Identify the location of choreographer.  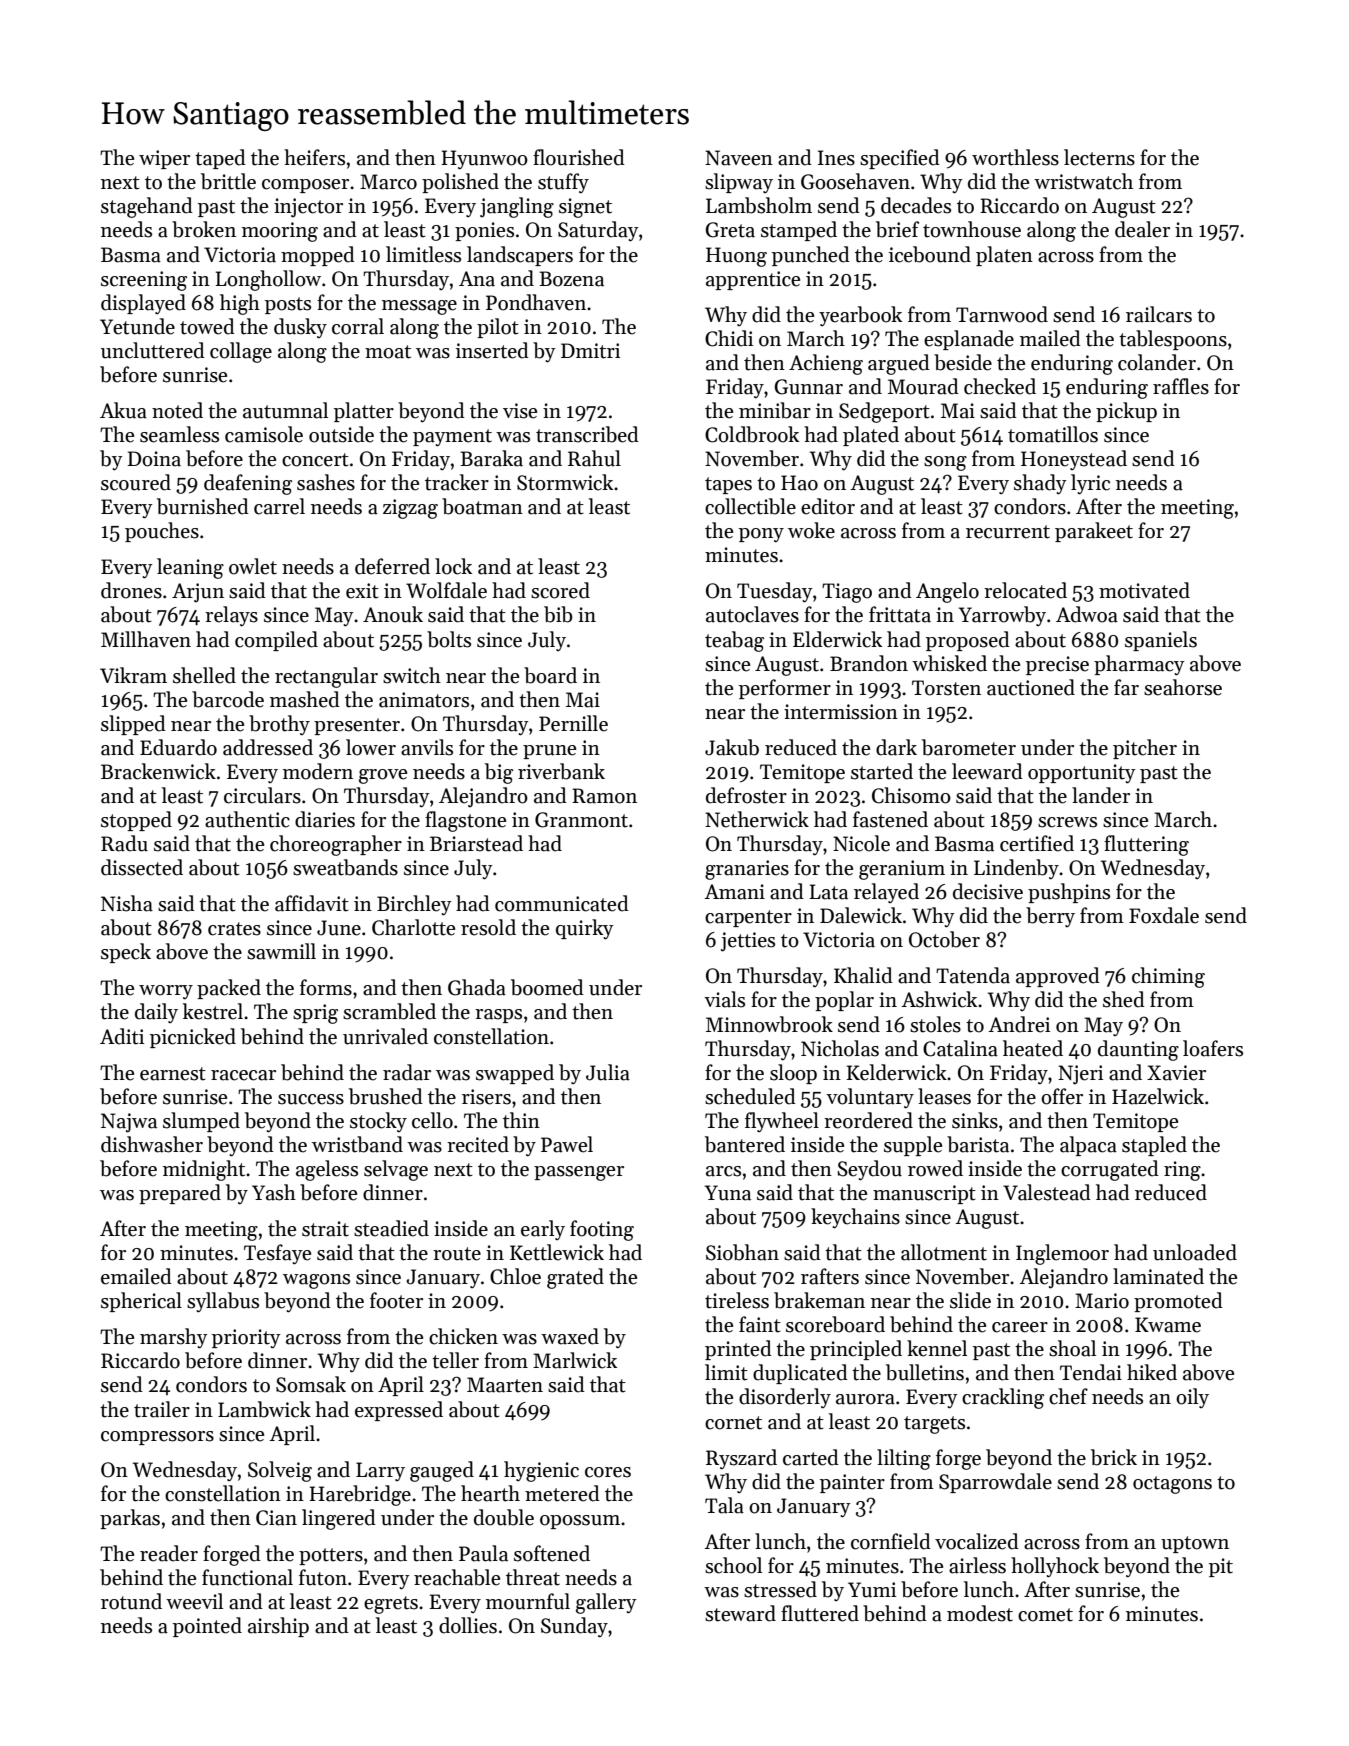
(336, 845).
